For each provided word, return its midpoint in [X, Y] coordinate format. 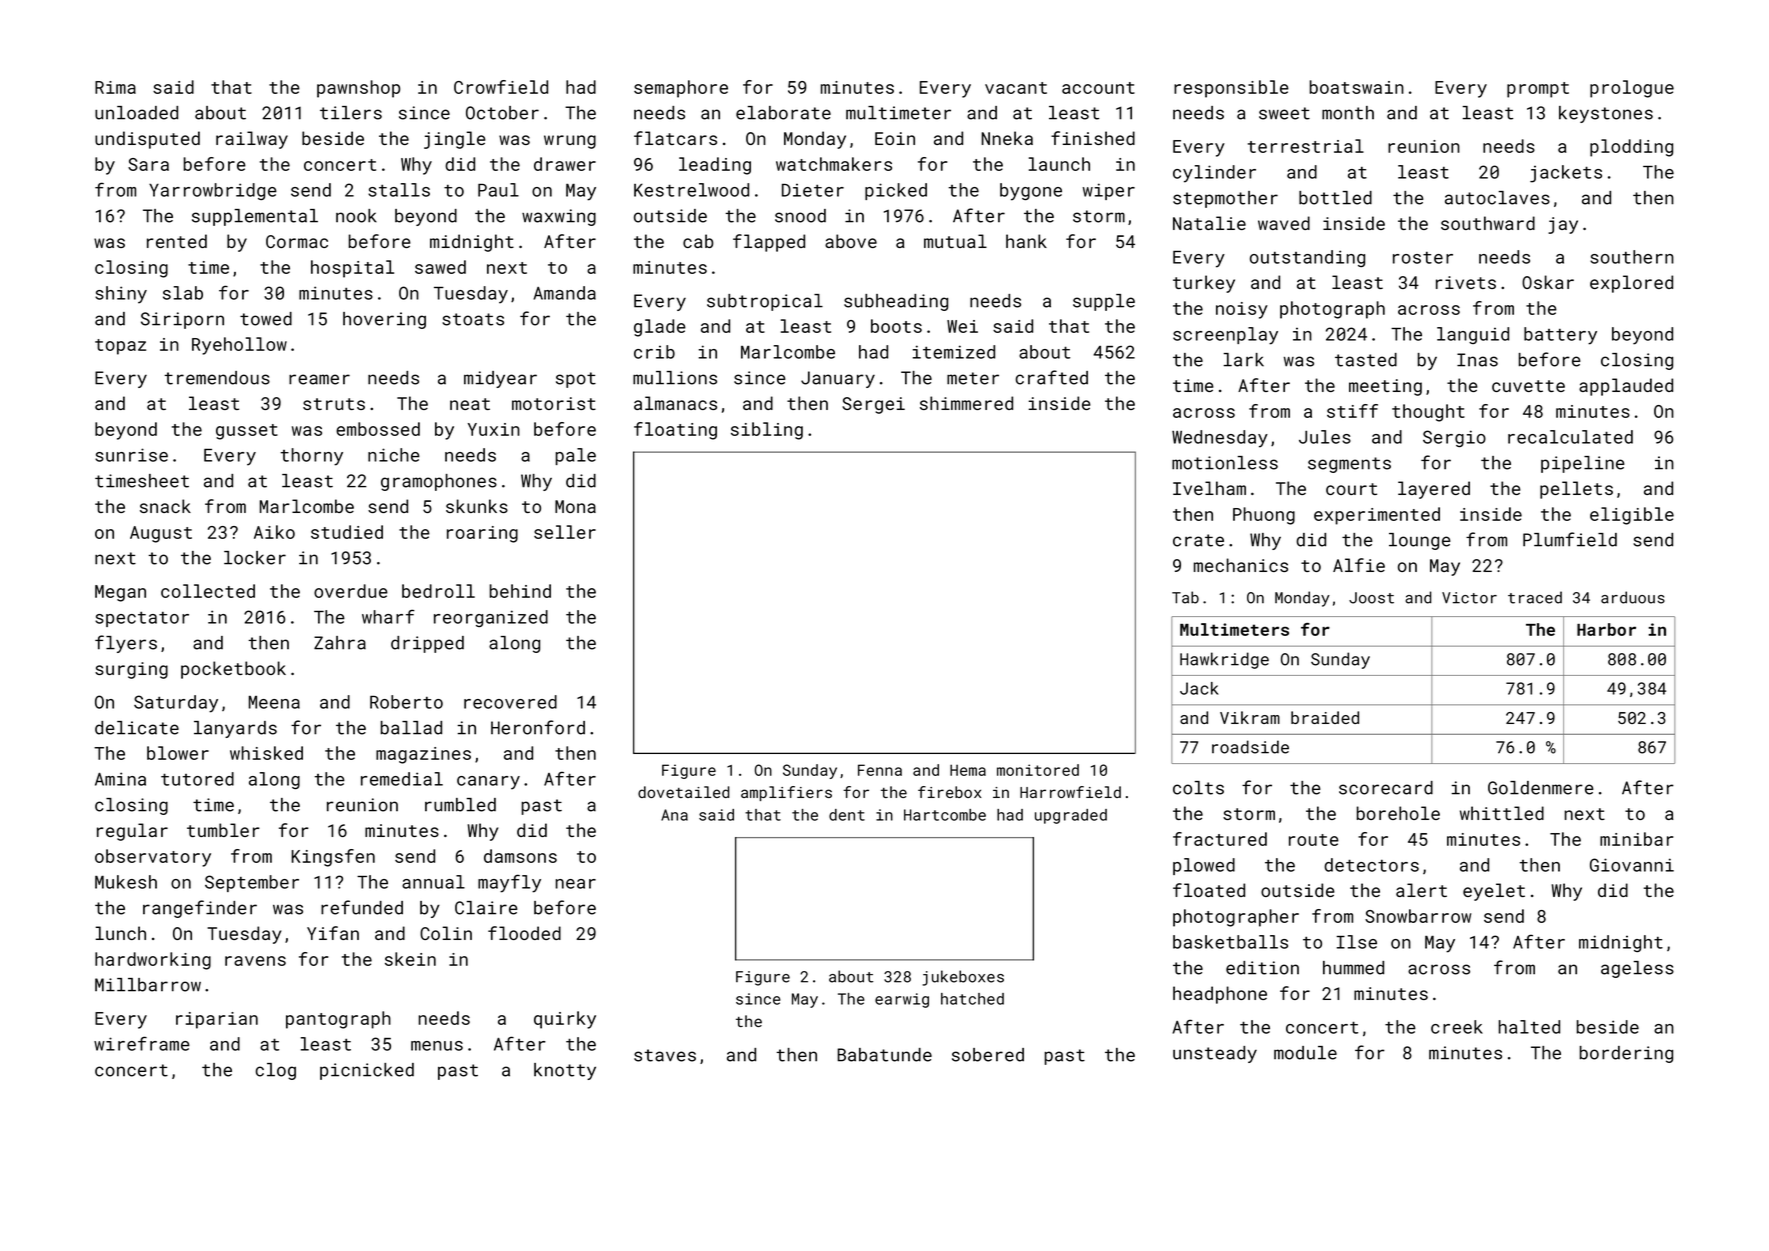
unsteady [1215, 1054]
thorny [311, 457]
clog [275, 1071]
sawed [440, 267]
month [1348, 113]
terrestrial [1306, 146]
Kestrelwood [691, 190]
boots [896, 326]
